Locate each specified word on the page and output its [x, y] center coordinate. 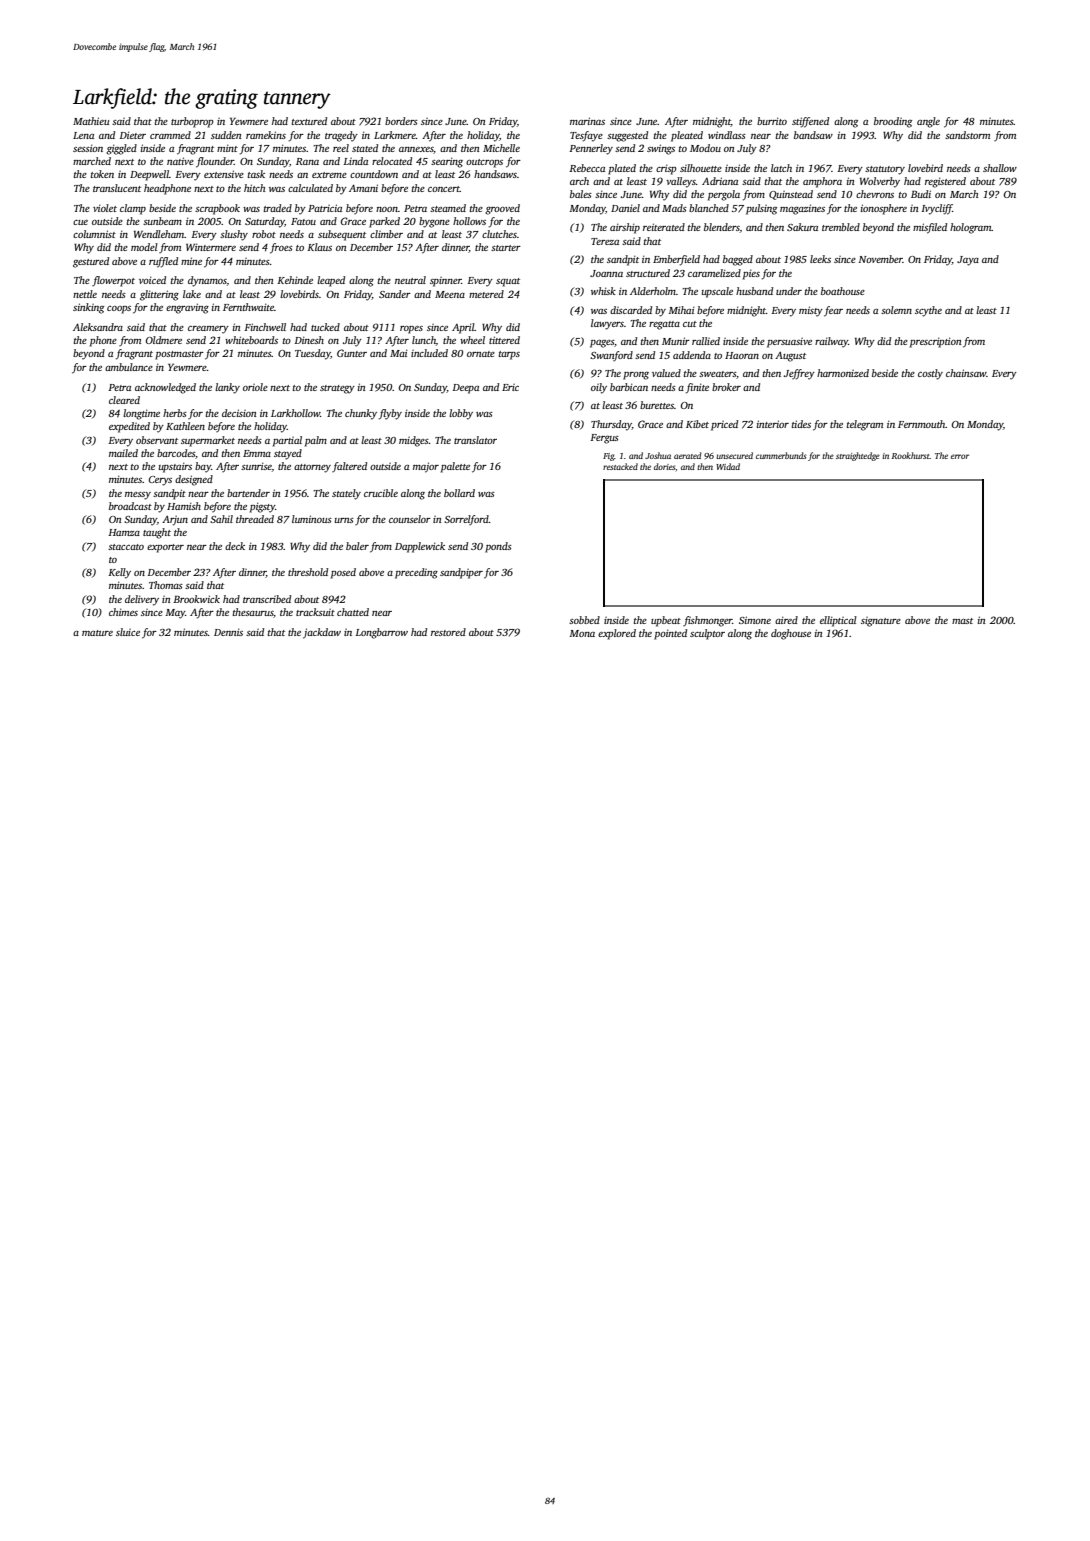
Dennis [228, 632]
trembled [841, 227]
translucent [117, 188]
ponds [498, 547]
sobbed [584, 620]
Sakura [802, 227]
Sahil [221, 519]
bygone [434, 222]
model [144, 247]
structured [648, 273]
